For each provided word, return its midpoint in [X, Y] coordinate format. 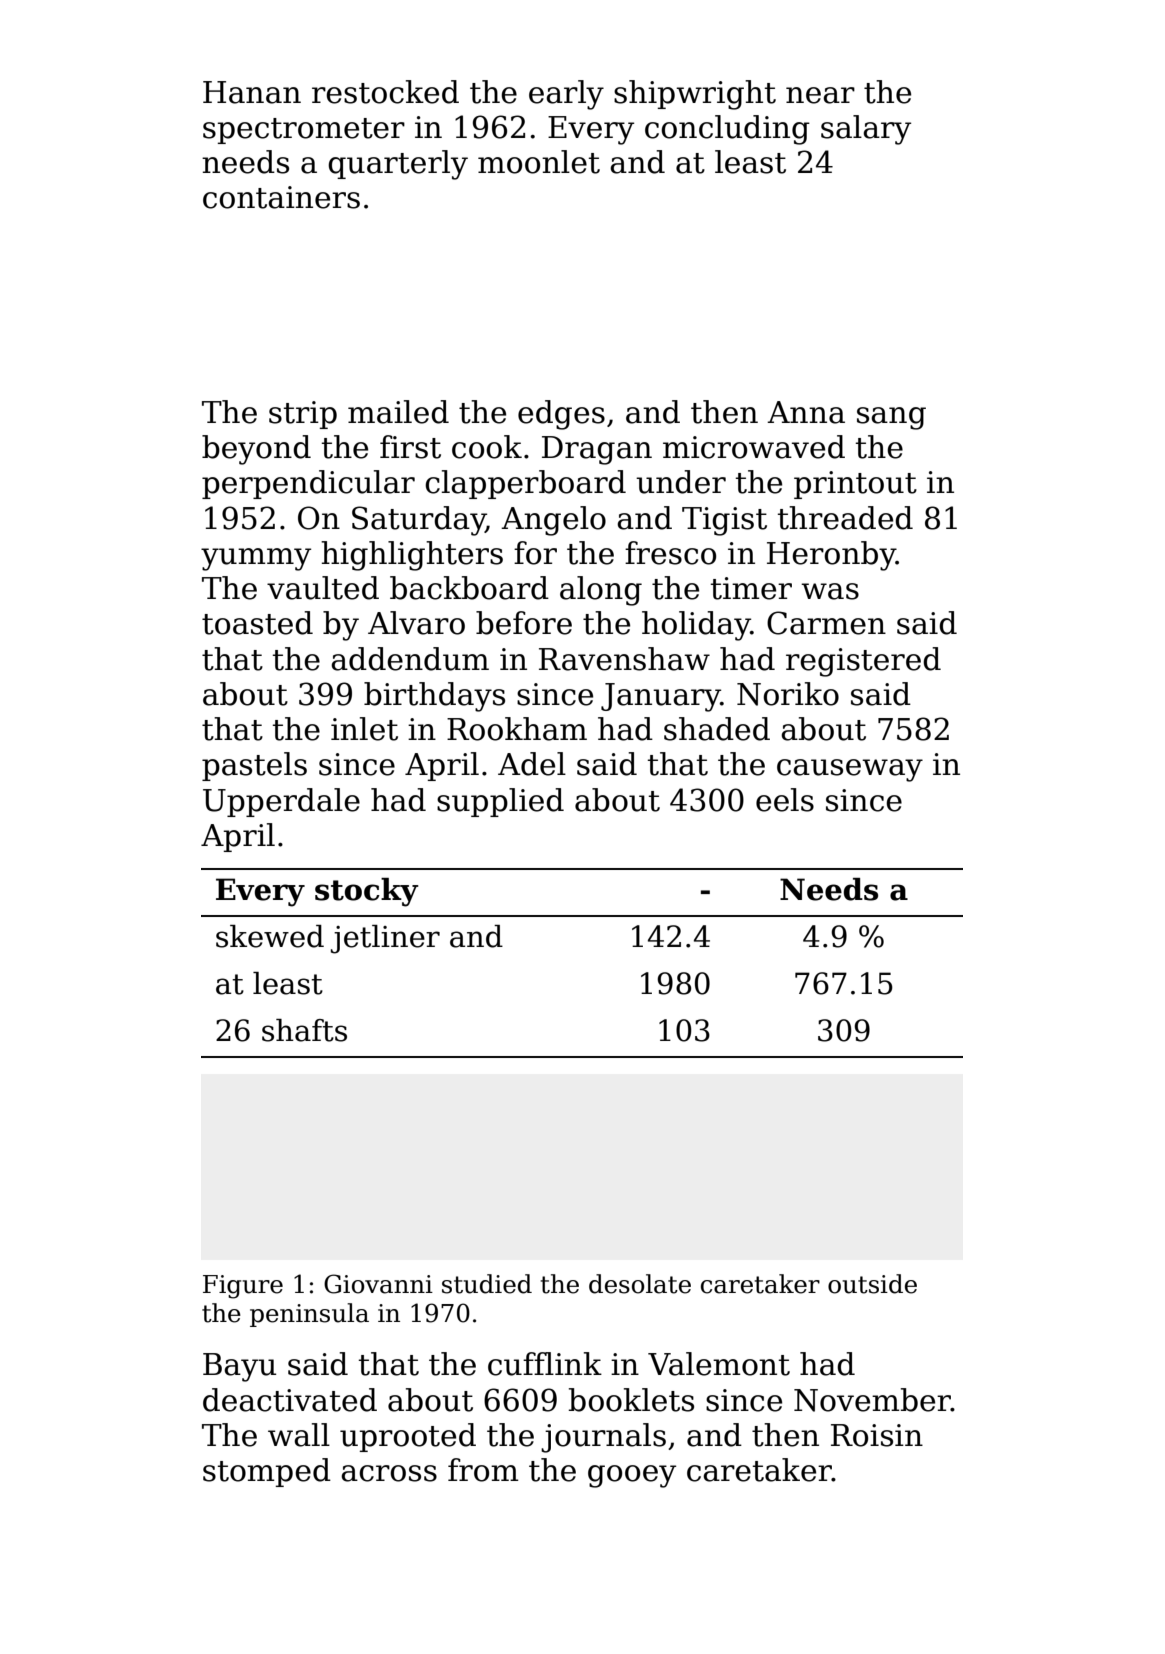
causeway [850, 770]
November [872, 1400]
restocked [385, 92]
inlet [364, 729]
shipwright [695, 95]
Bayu [239, 1367]
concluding [727, 130]
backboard [469, 588]
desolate [640, 1284]
